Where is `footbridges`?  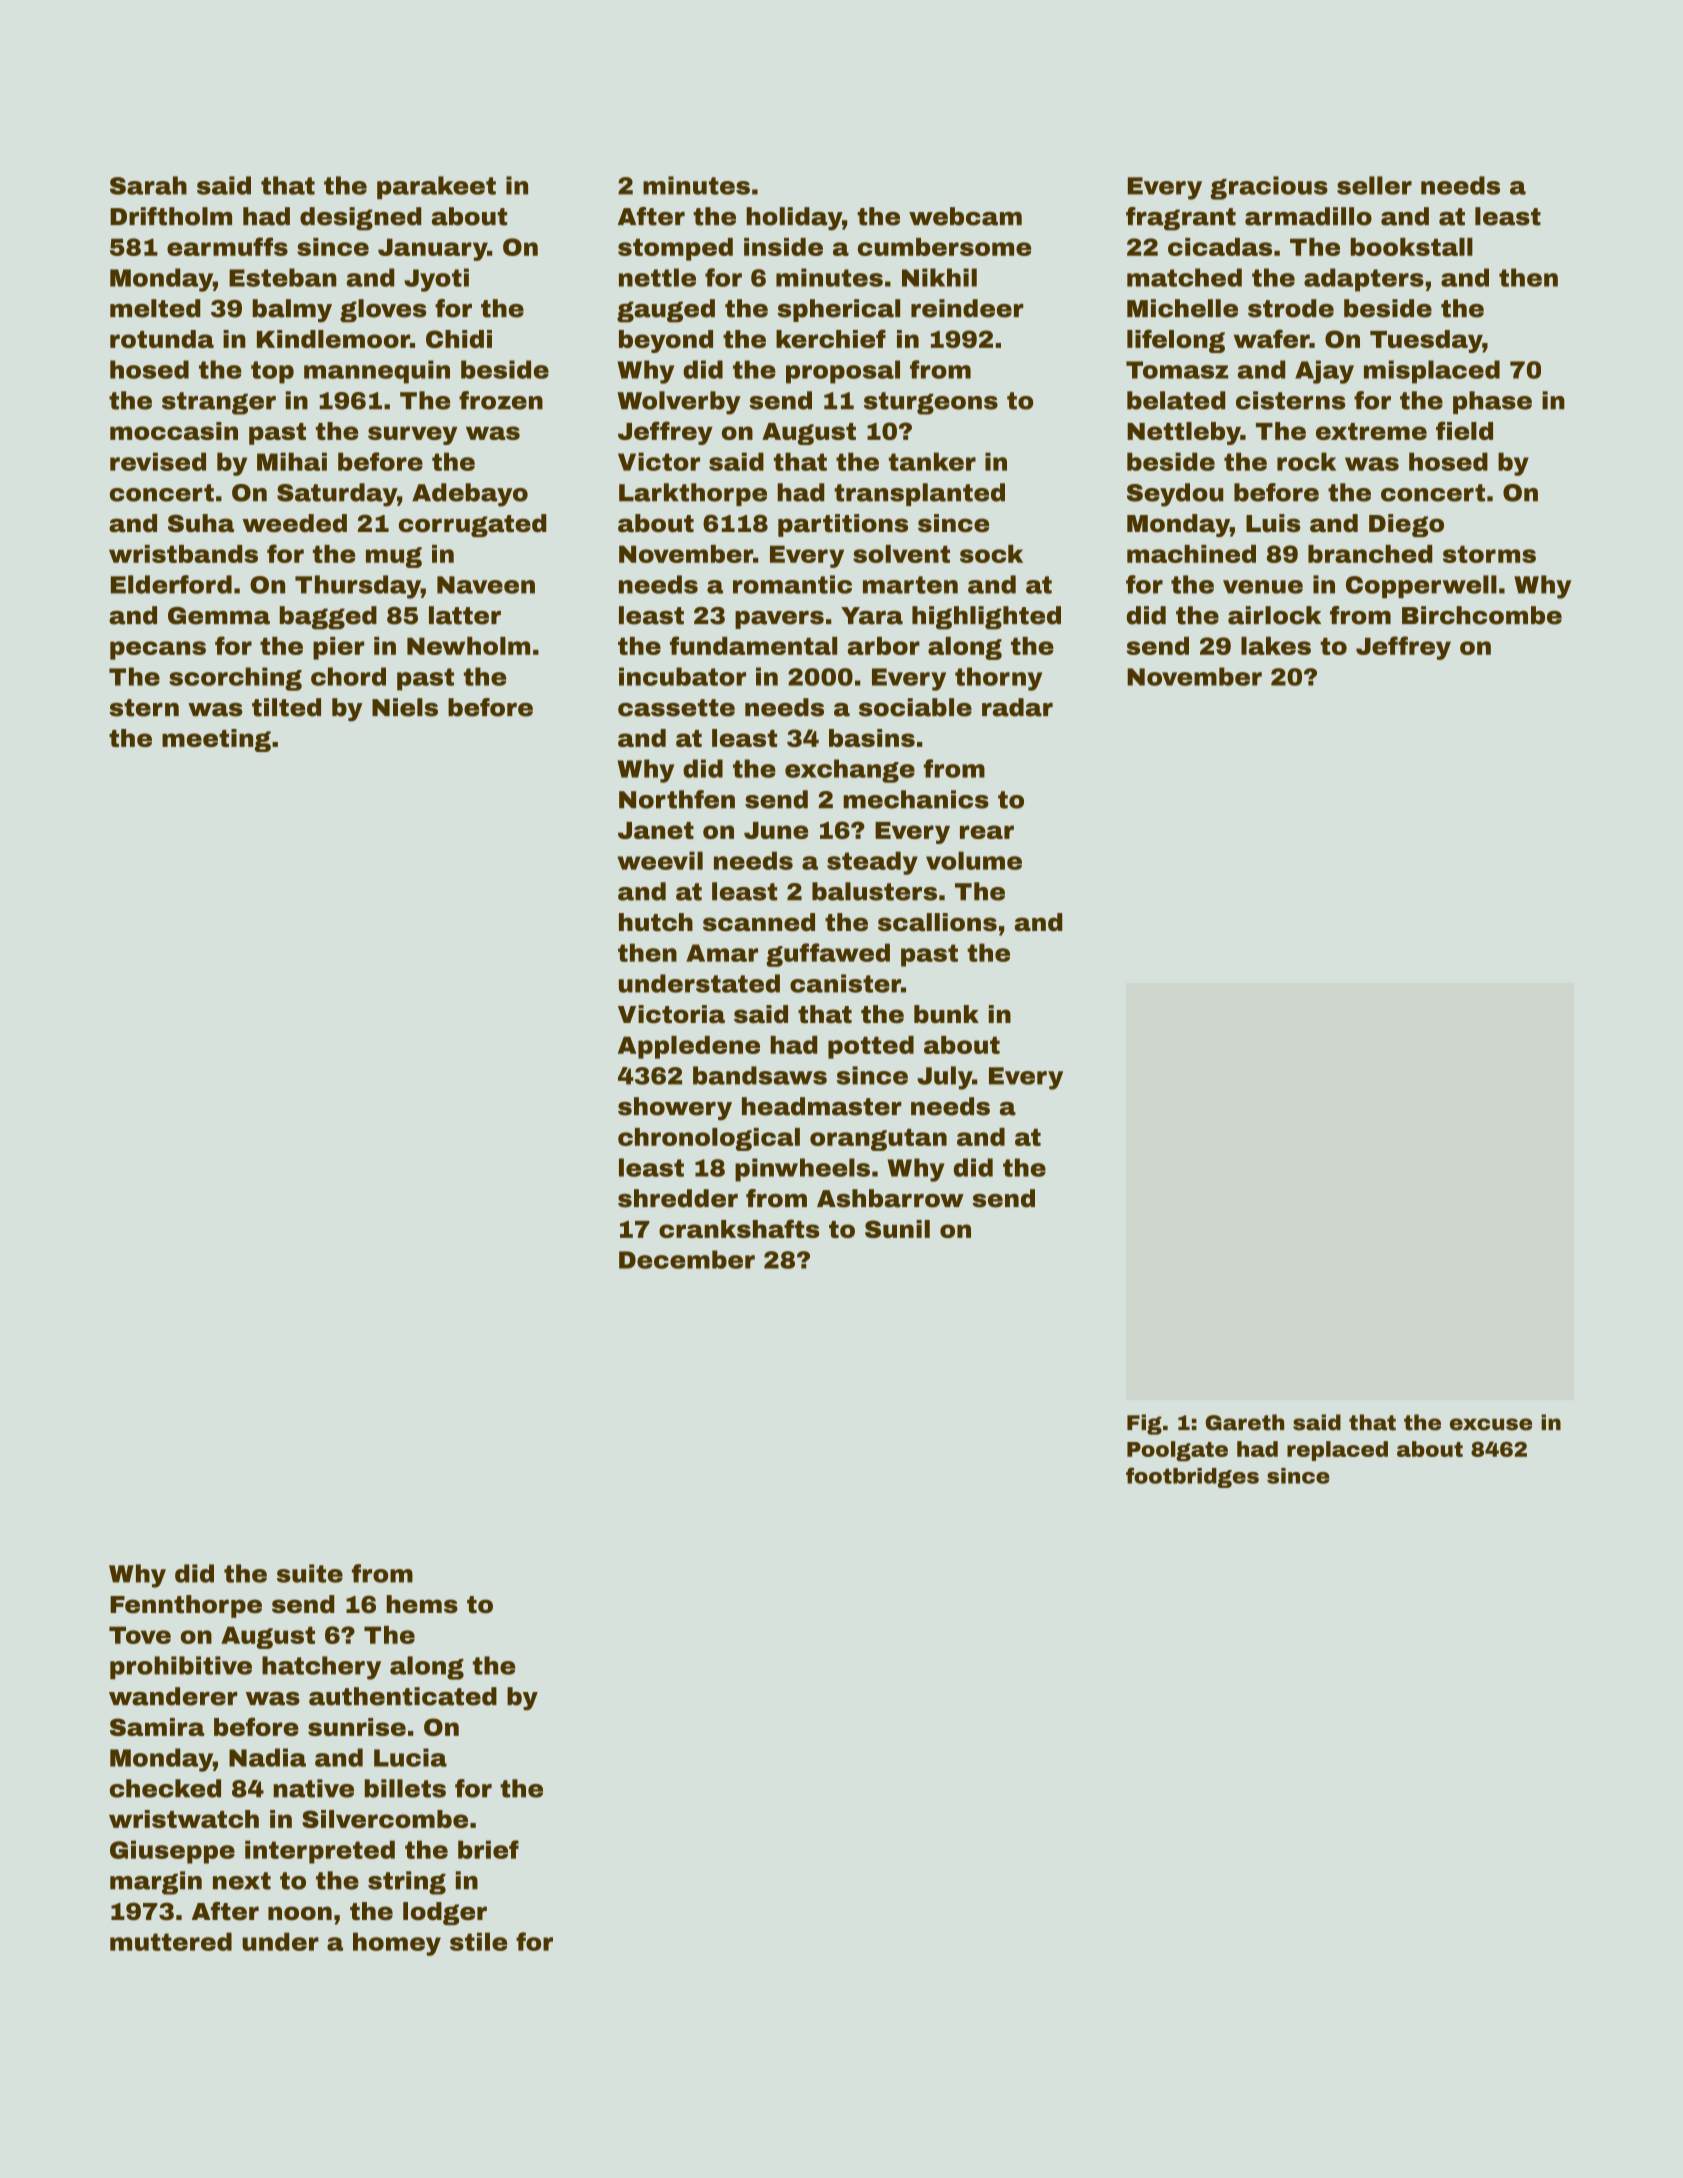
footbridges is located at coordinates (1192, 1477).
